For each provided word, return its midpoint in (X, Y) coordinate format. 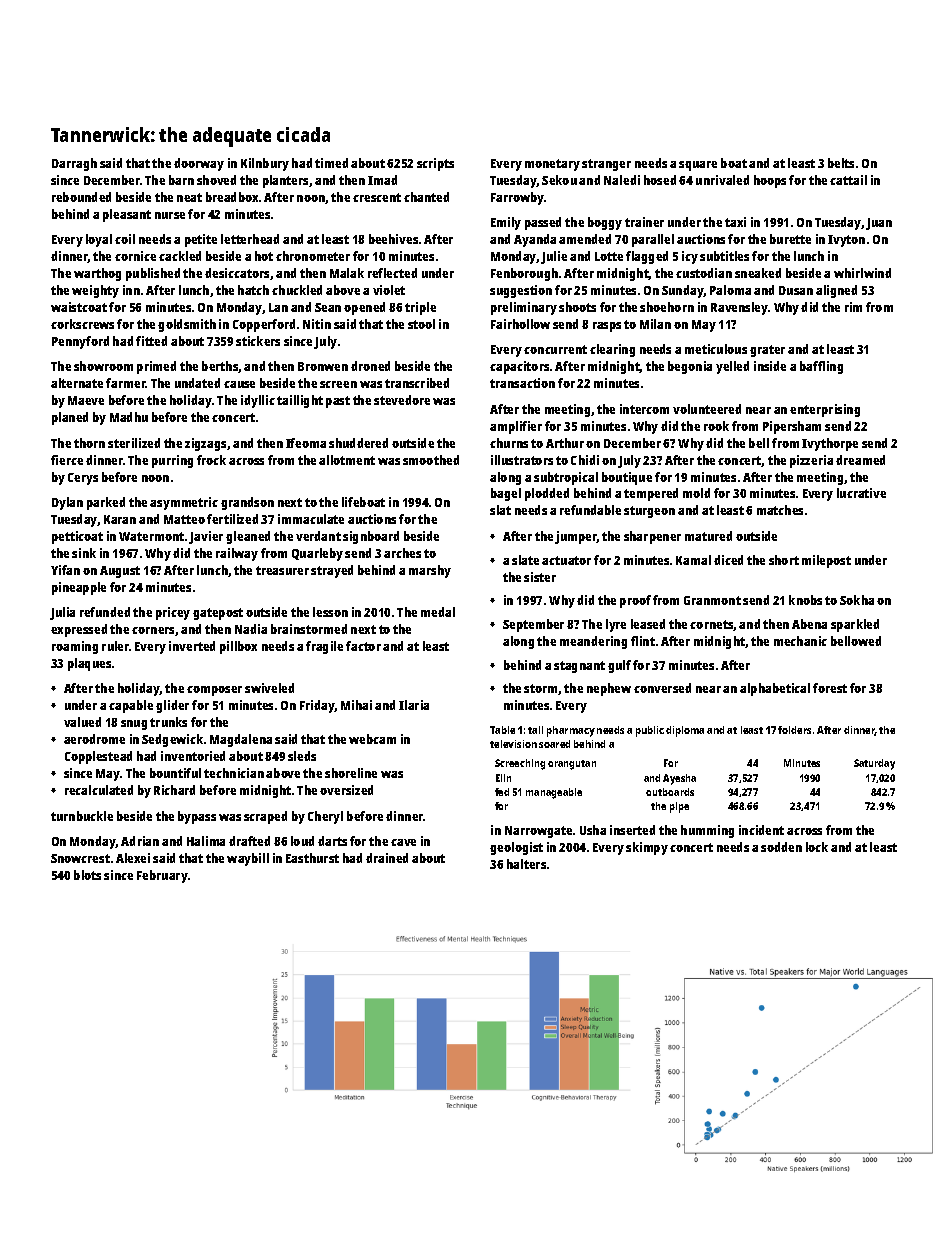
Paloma (730, 290)
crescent (377, 197)
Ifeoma (306, 443)
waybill (248, 859)
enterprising (825, 410)
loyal (99, 240)
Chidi (585, 460)
